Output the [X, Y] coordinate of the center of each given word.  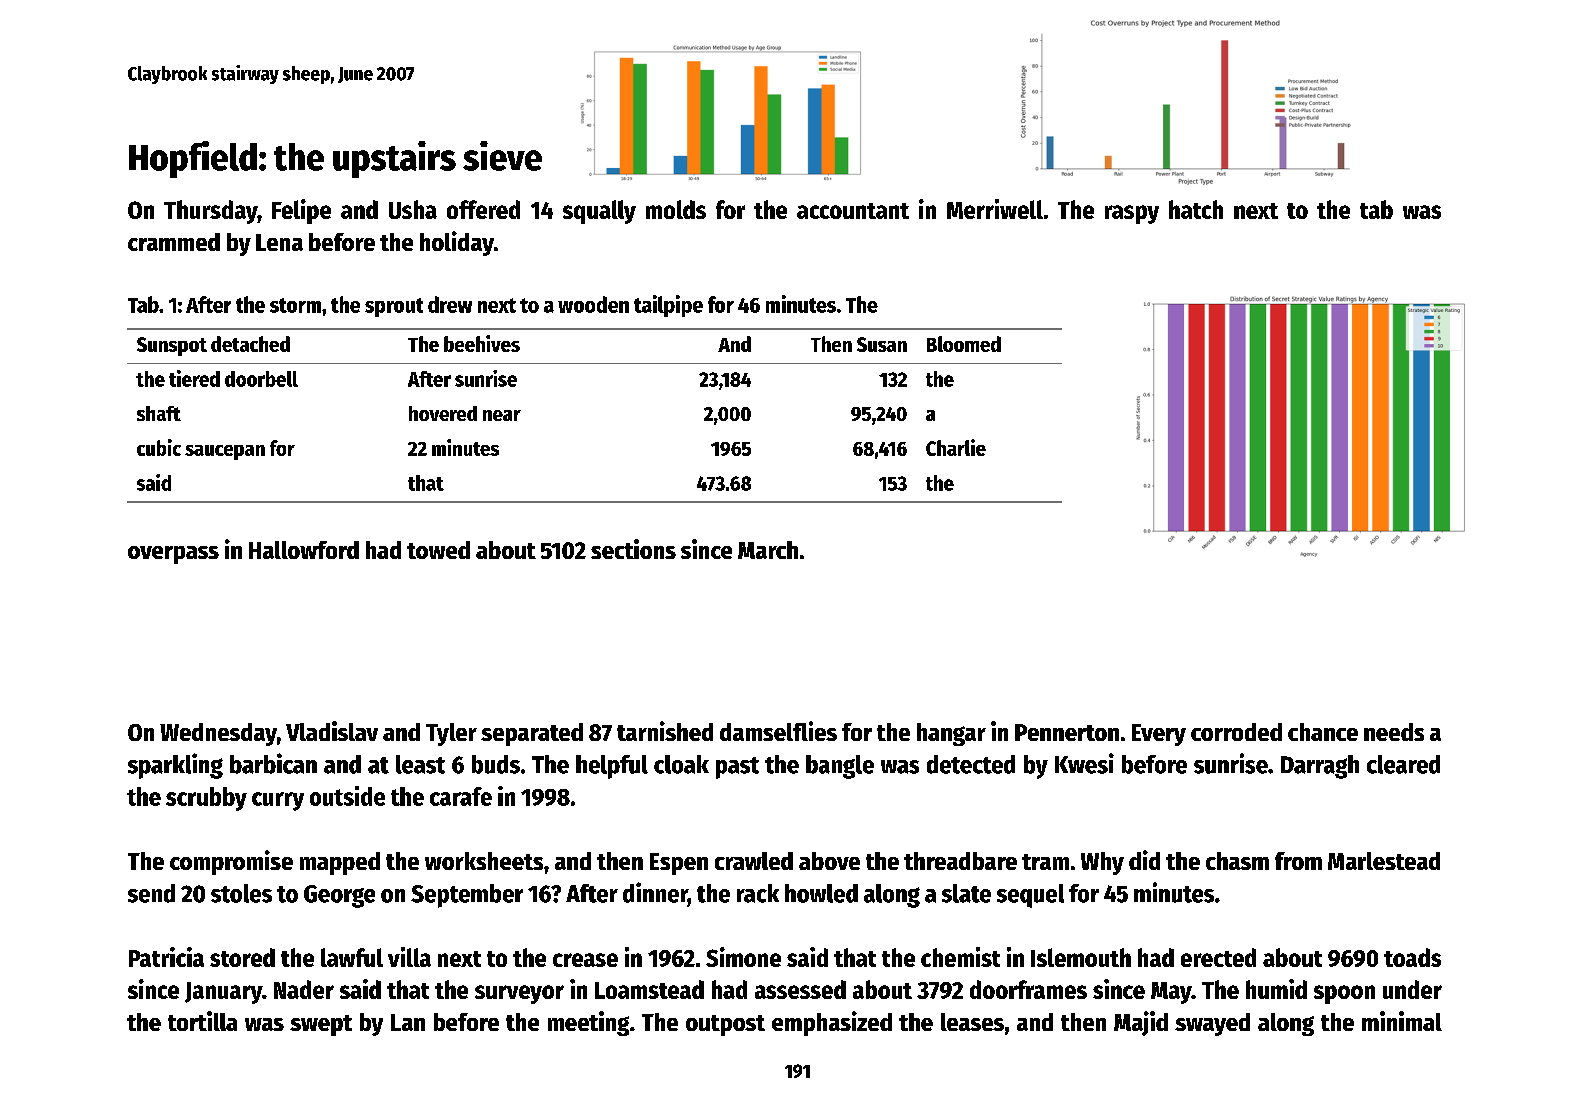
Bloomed [964, 344]
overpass [173, 555]
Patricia [166, 957]
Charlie [956, 447]
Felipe [301, 211]
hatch [1196, 209]
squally [599, 212]
